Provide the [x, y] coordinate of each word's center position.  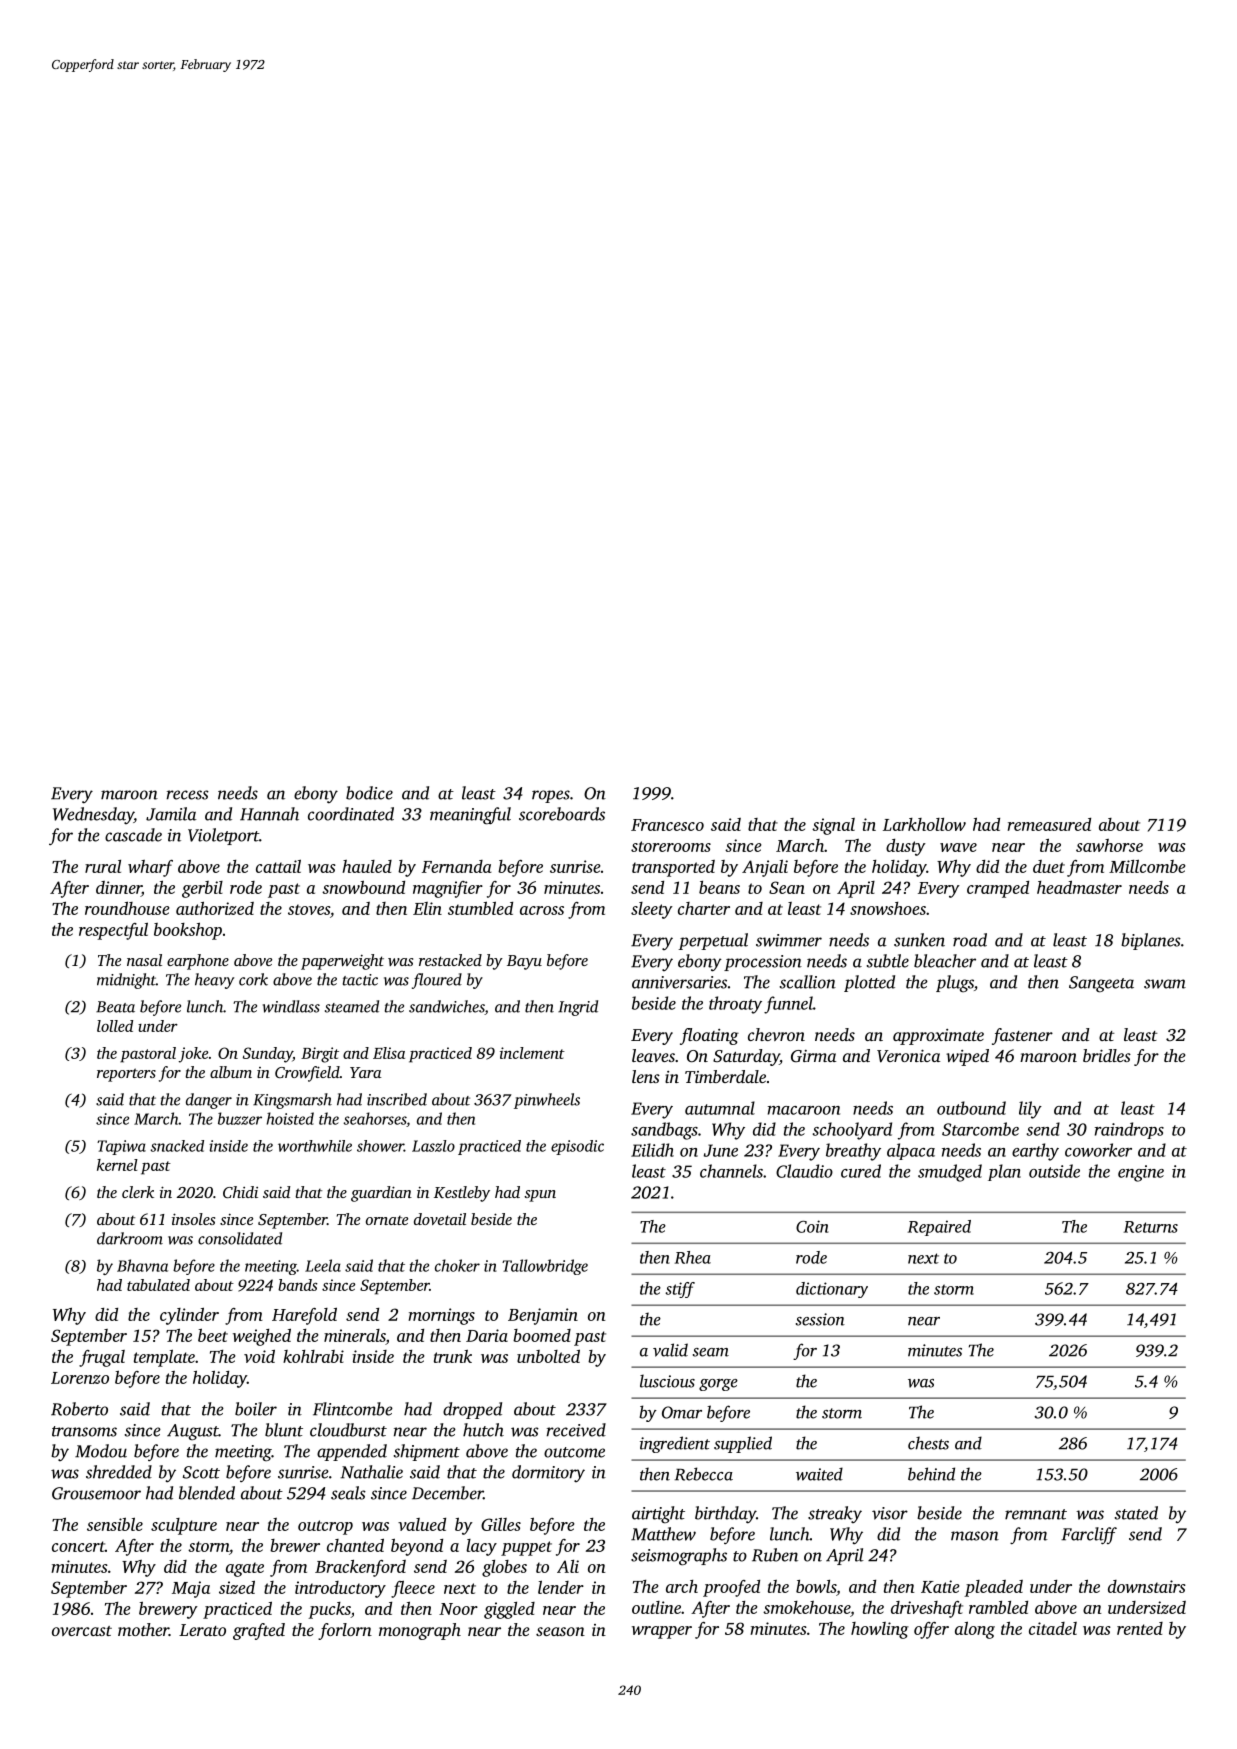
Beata [115, 1007]
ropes [551, 796]
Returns [1151, 1227]
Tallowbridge [545, 1267]
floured [437, 981]
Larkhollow [924, 824]
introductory [340, 1589]
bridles [1107, 1055]
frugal [102, 1358]
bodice [369, 793]
